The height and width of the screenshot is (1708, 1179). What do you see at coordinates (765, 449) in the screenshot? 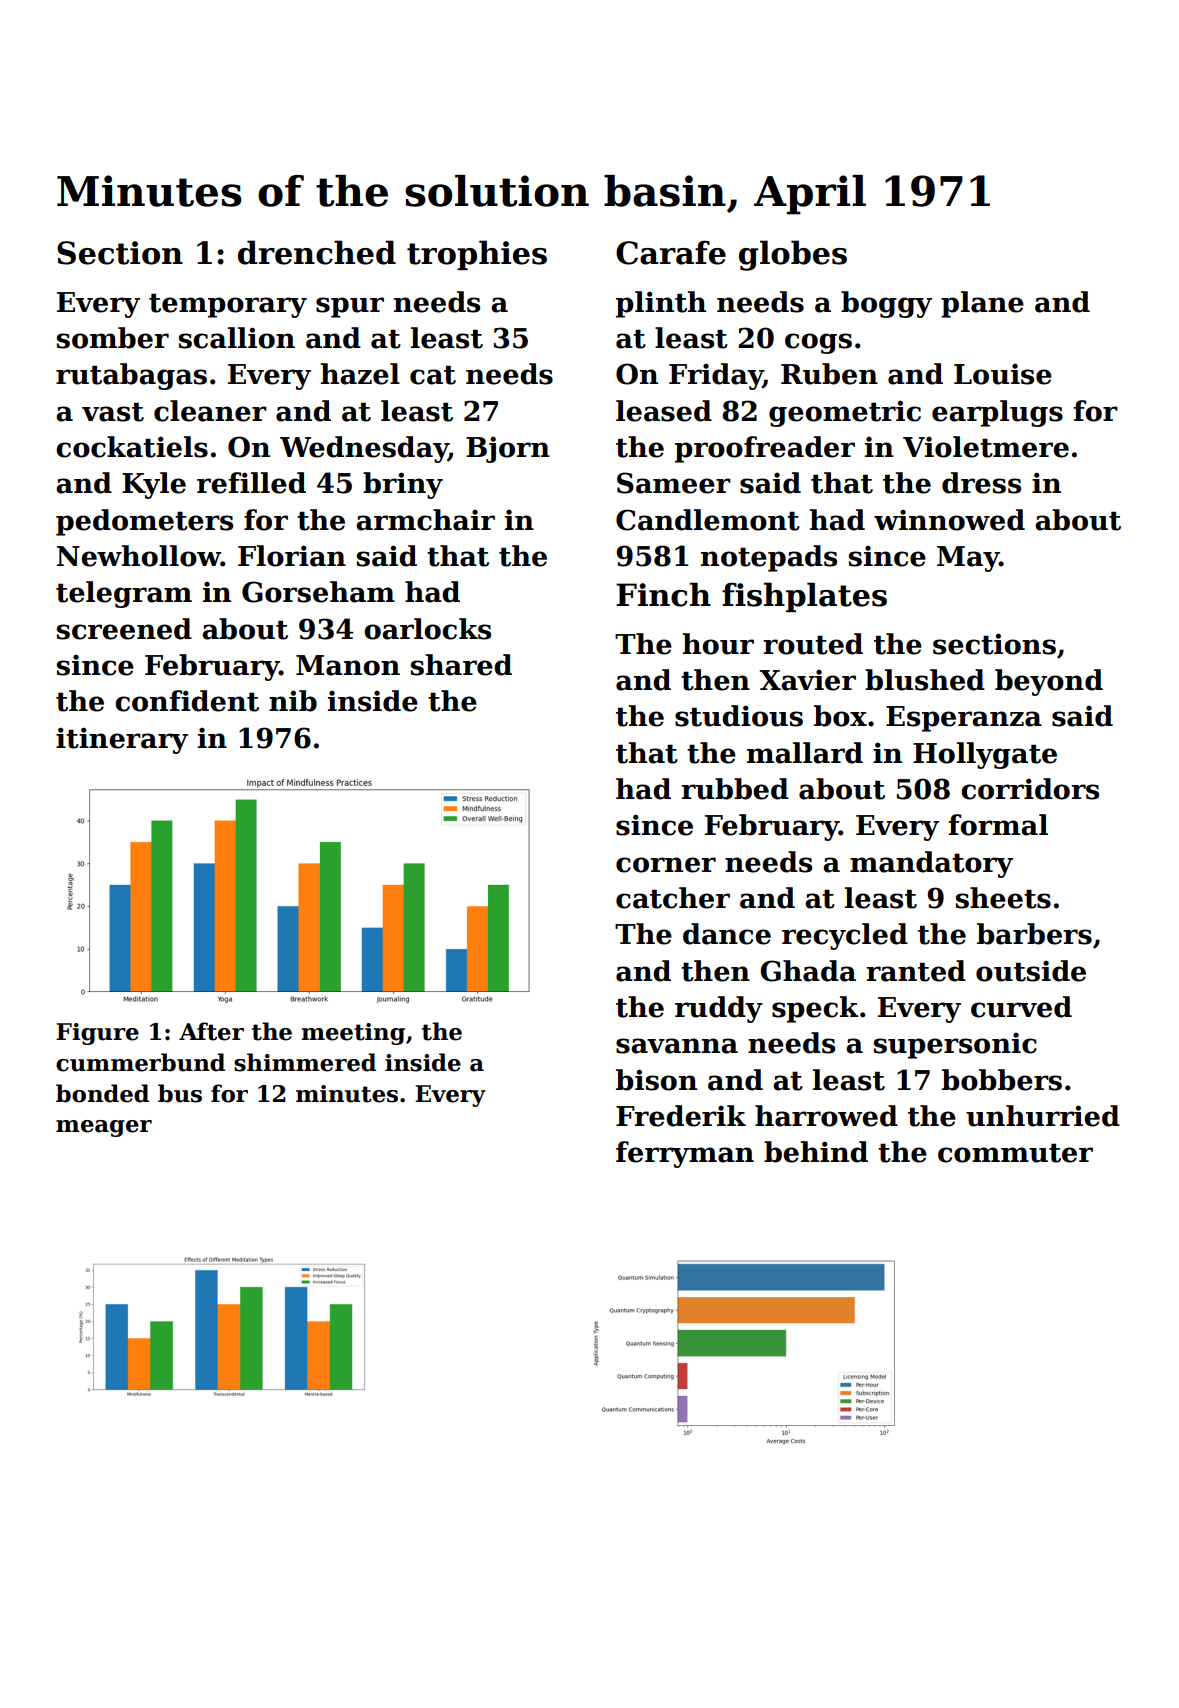
I see `proofreader` at bounding box center [765, 449].
